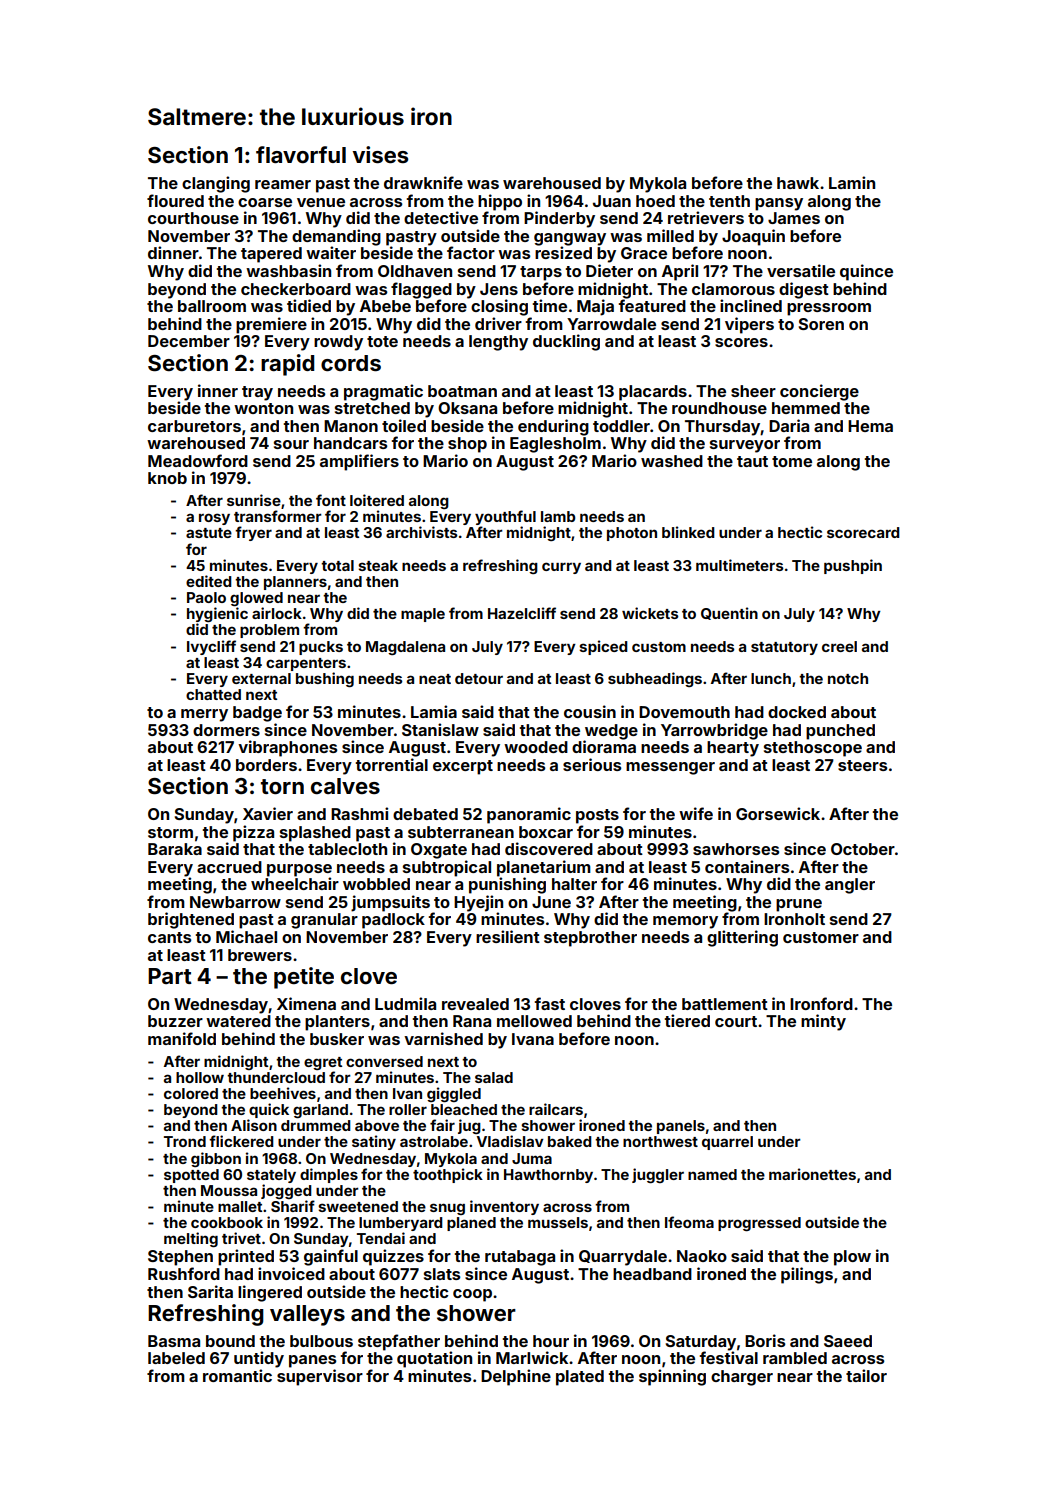  What do you see at coordinates (612, 201) in the screenshot?
I see `Juan` at bounding box center [612, 201].
